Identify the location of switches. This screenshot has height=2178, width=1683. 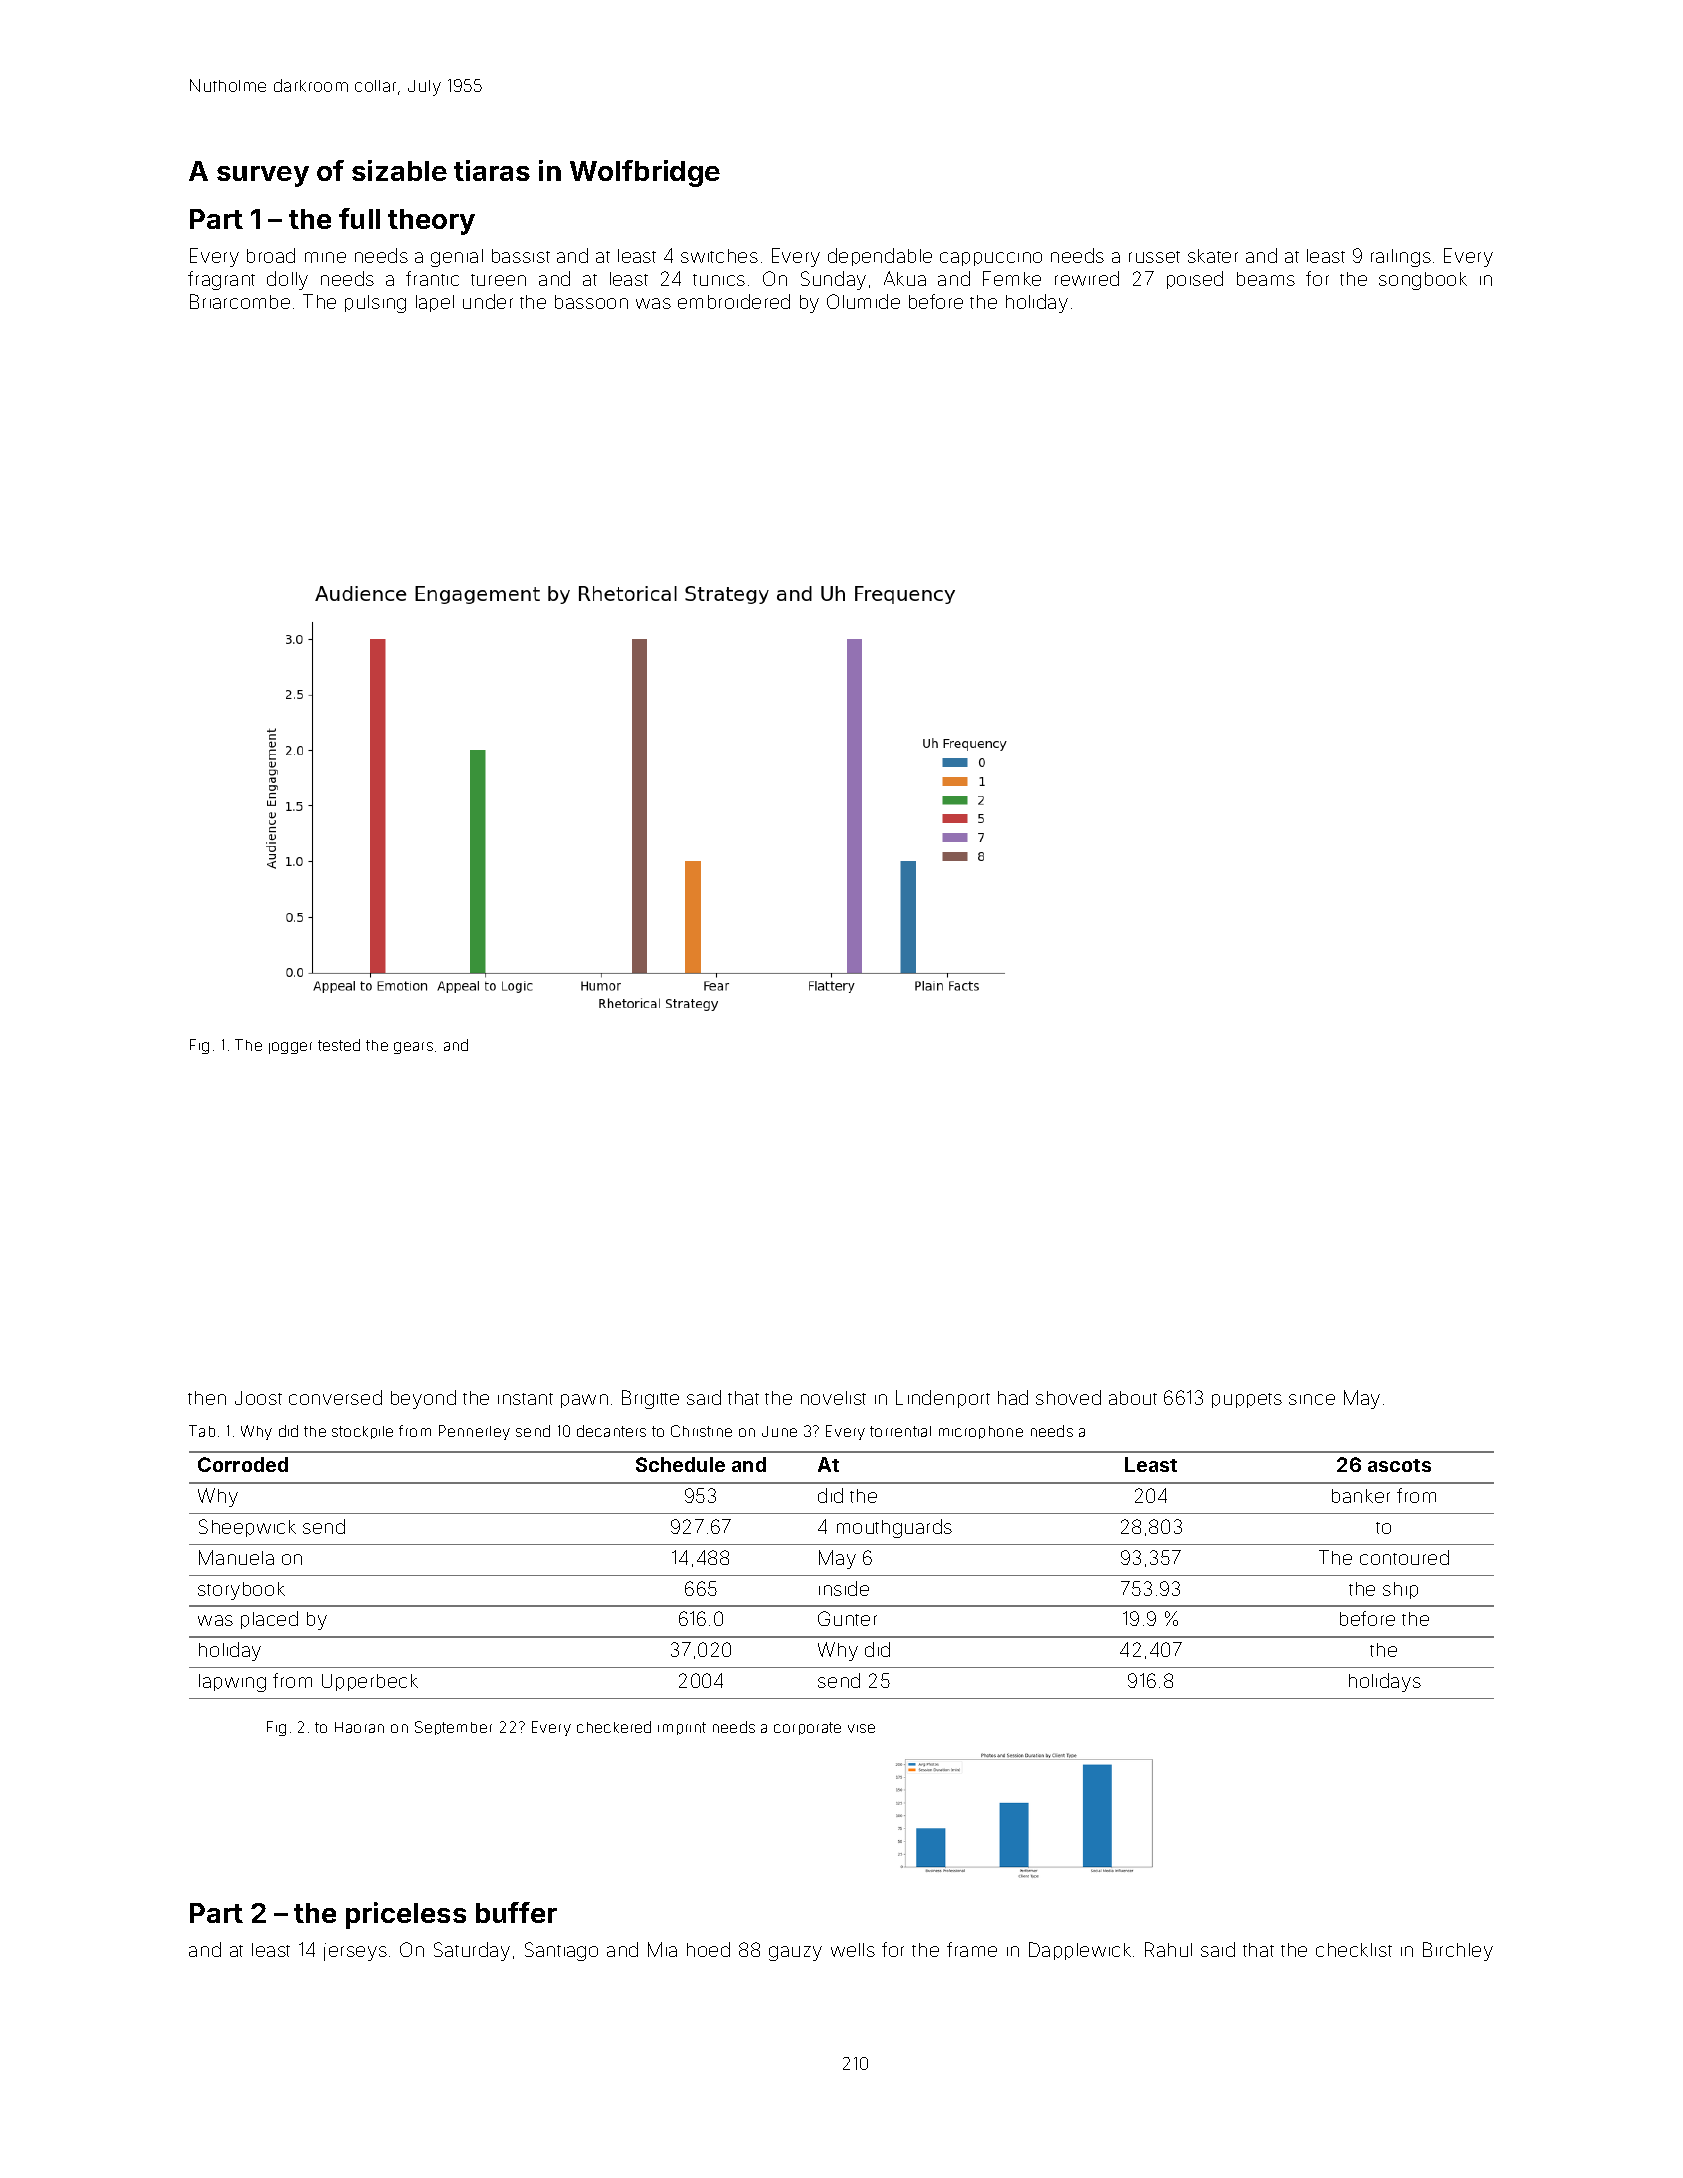
(719, 256).
